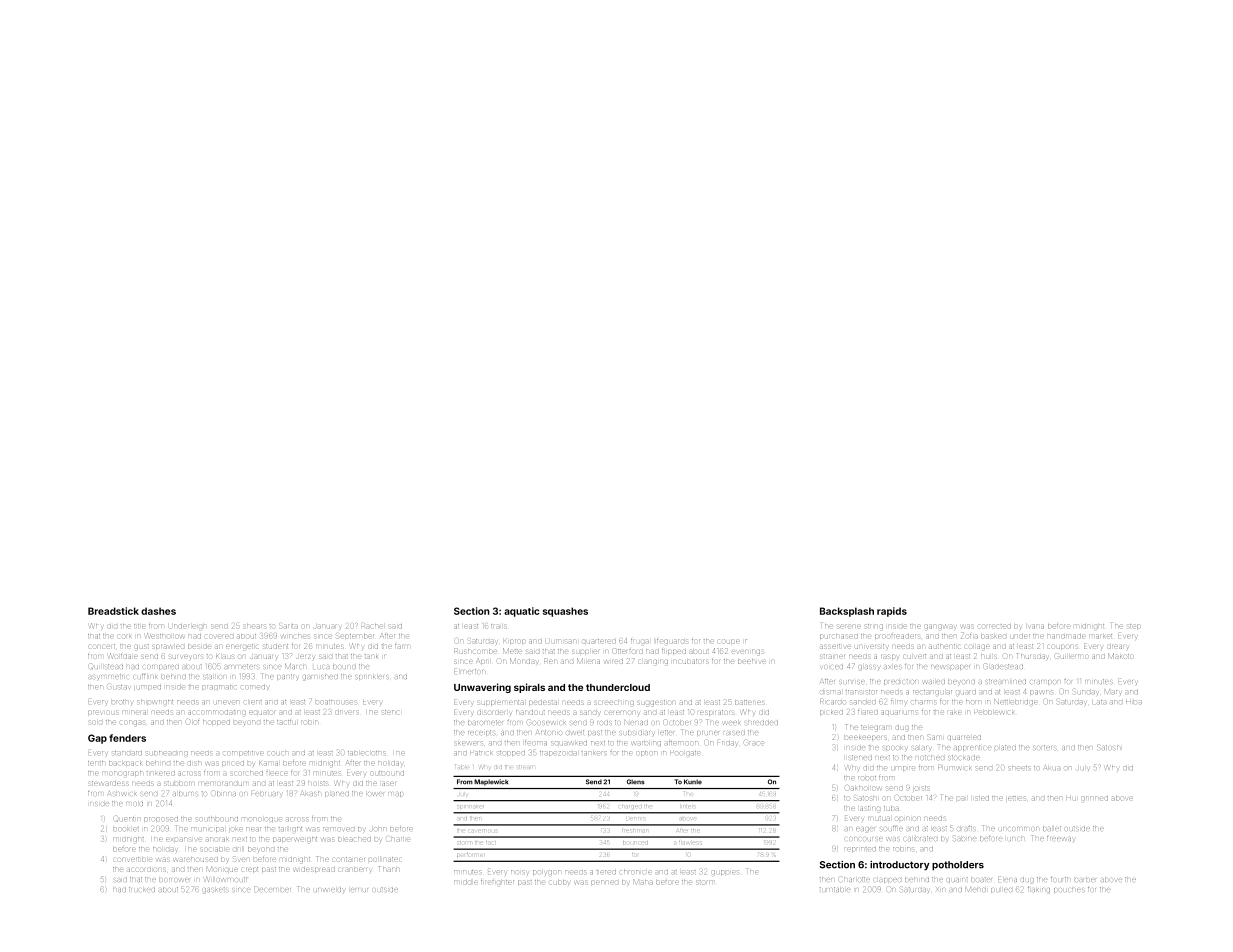  I want to click on trucked, so click(142, 889).
